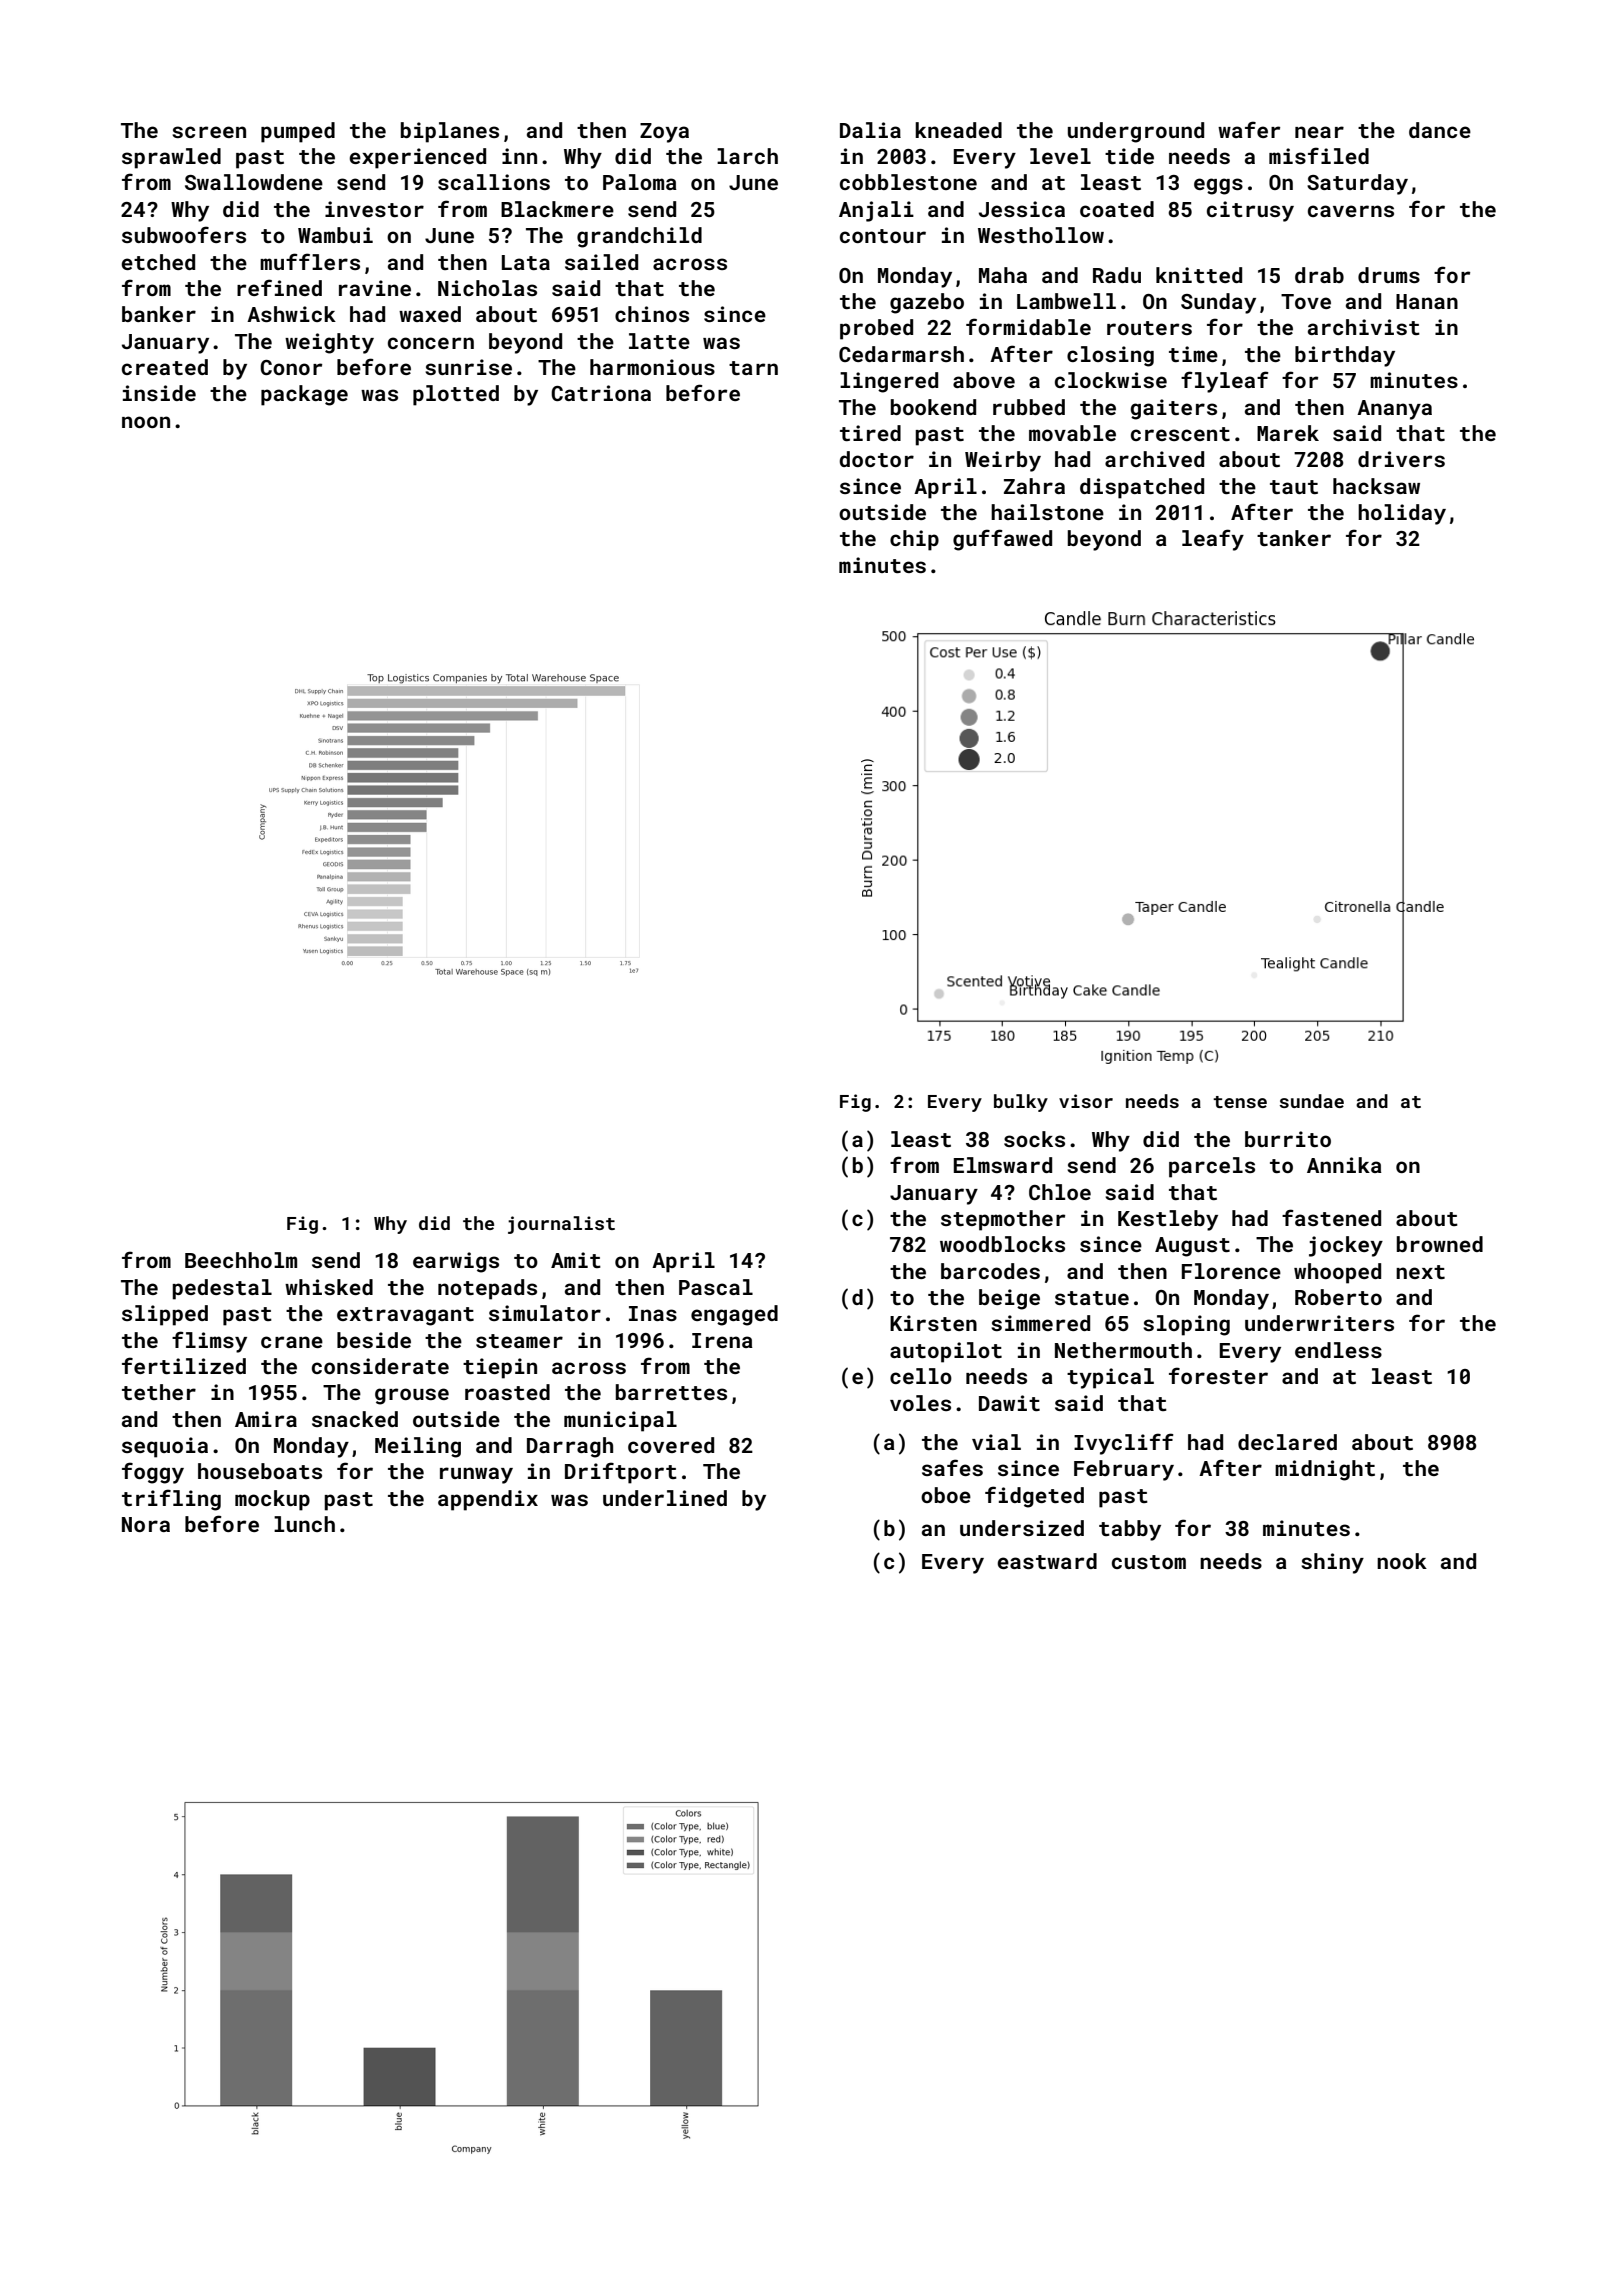 Image resolution: width=1620 pixels, height=2292 pixels. What do you see at coordinates (1117, 275) in the image?
I see `Radu` at bounding box center [1117, 275].
